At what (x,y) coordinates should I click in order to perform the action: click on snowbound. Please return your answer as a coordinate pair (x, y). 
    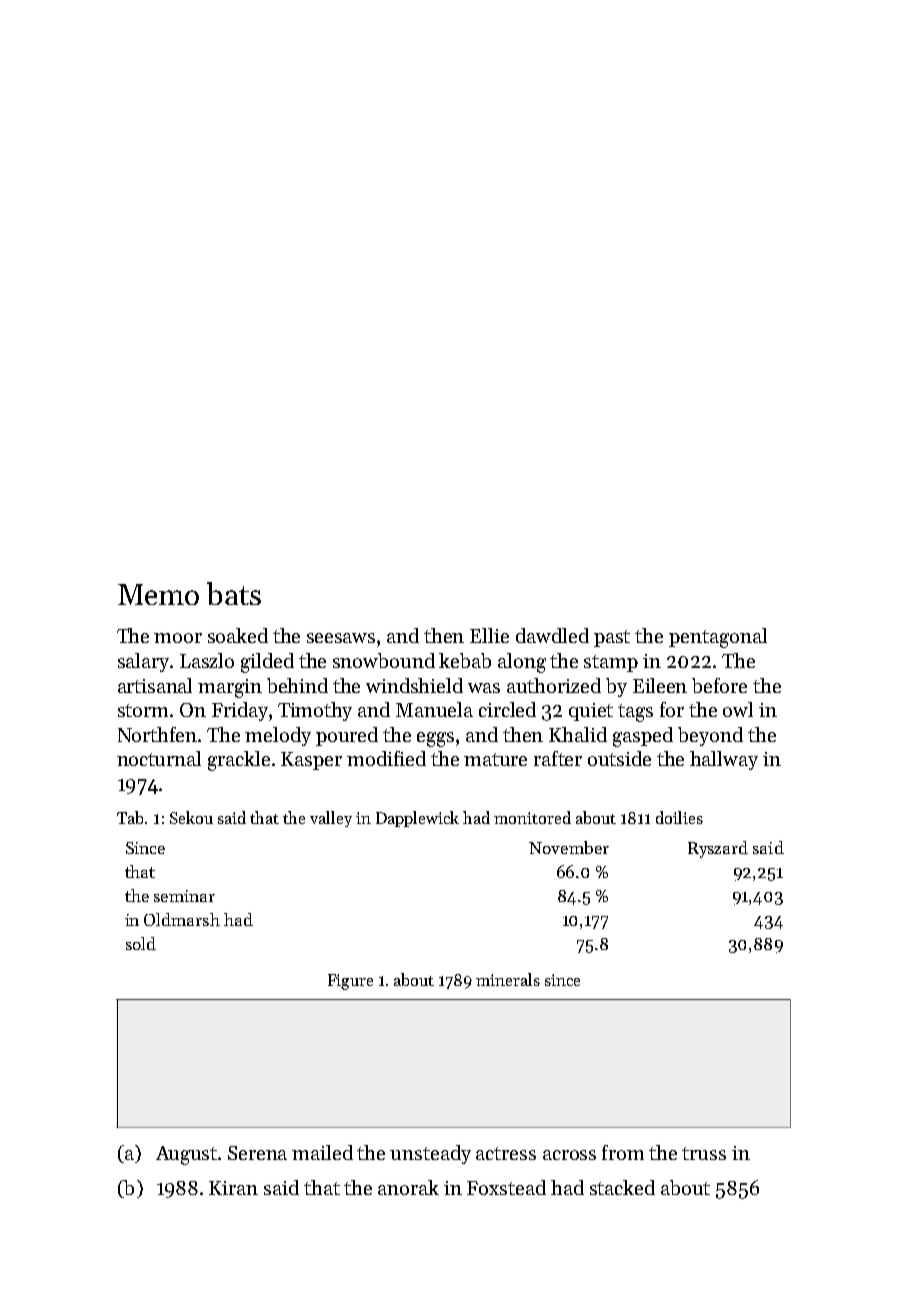
    Looking at the image, I should click on (384, 660).
